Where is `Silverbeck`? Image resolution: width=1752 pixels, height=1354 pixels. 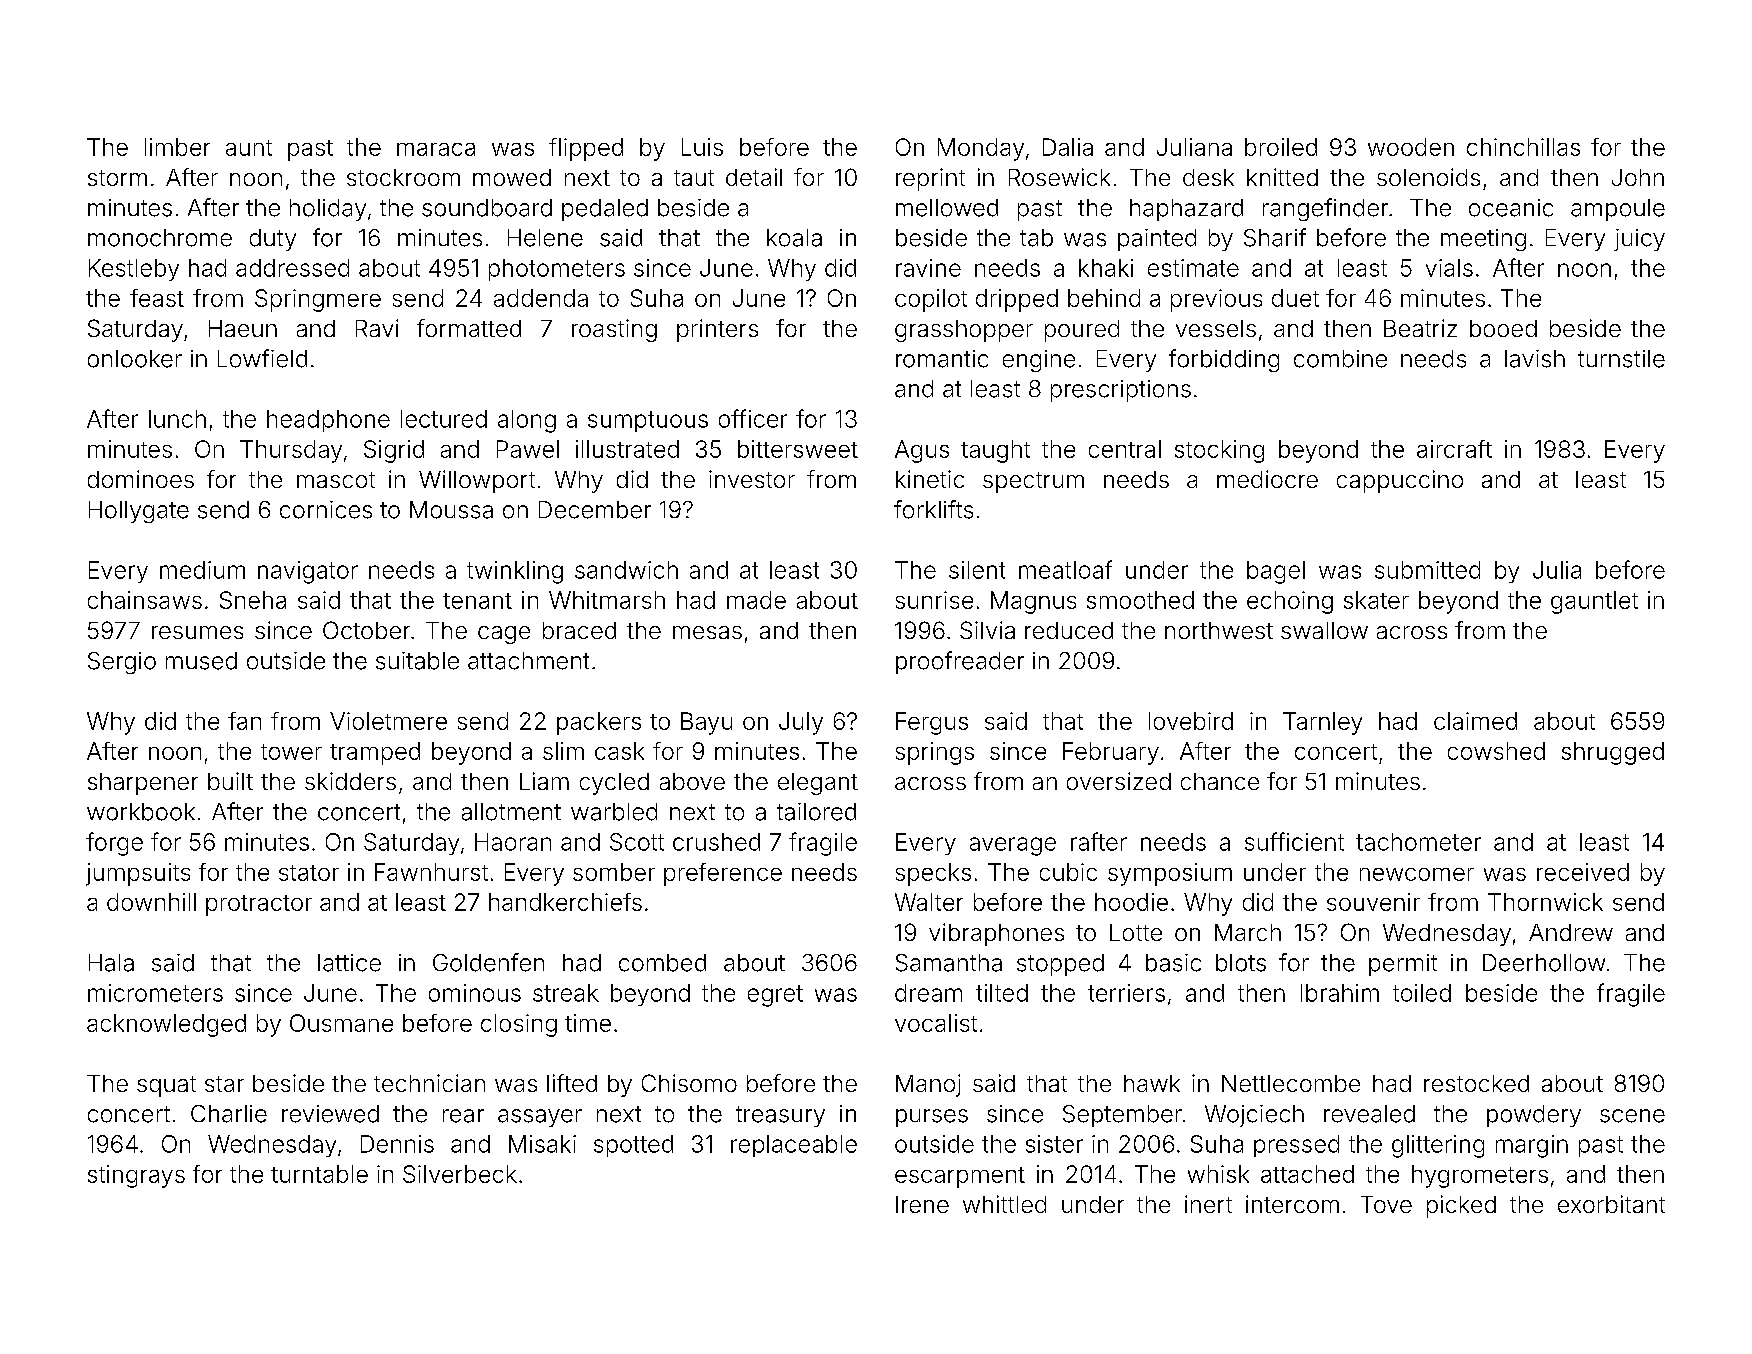
Silverbeck is located at coordinates (460, 1174).
